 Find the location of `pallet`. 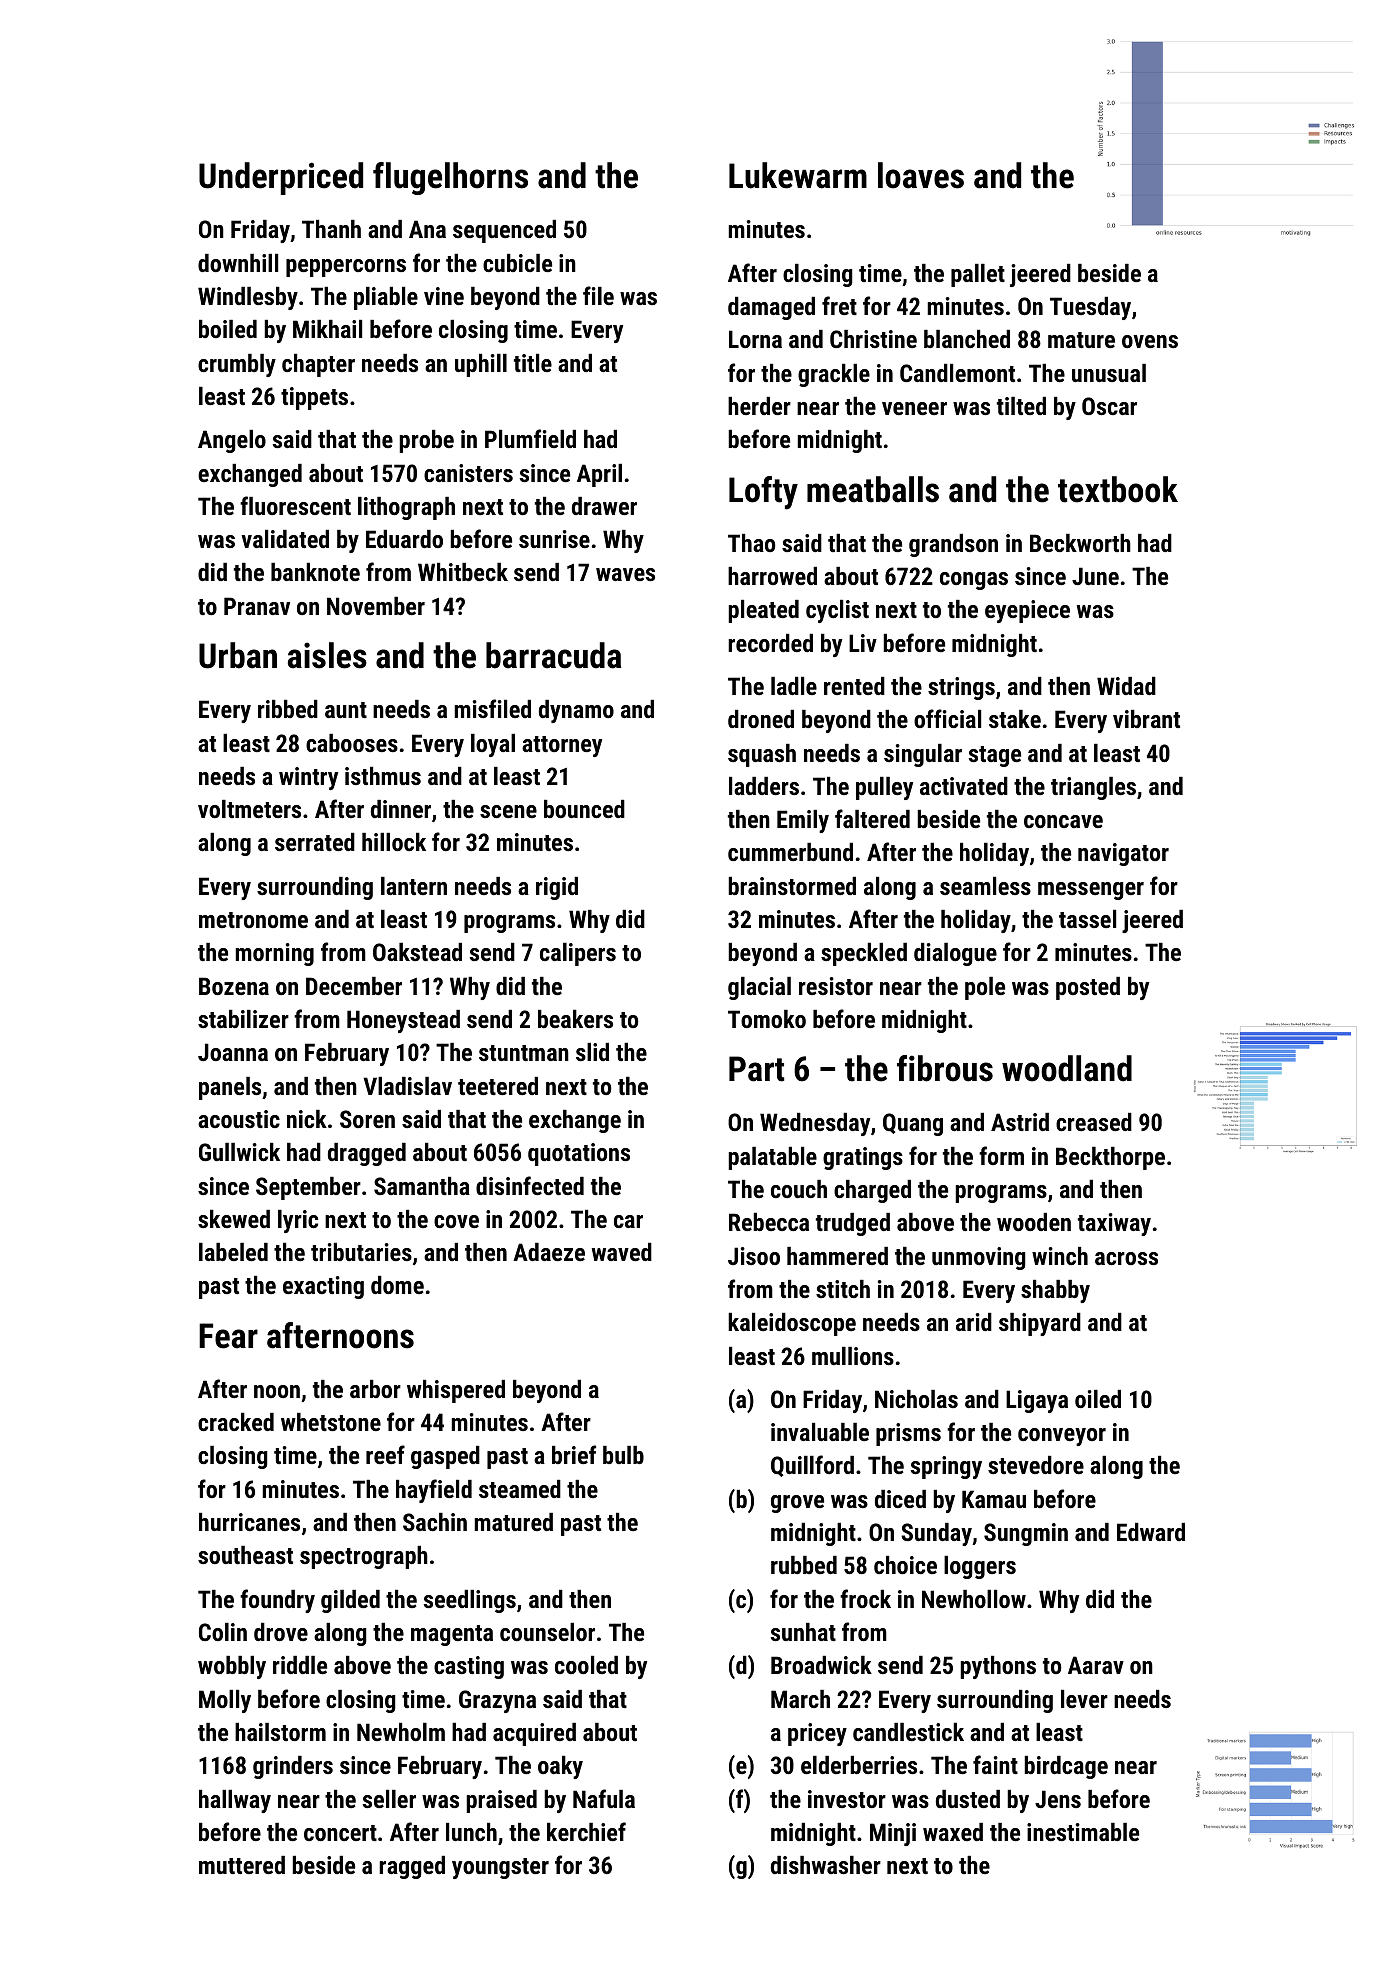

pallet is located at coordinates (978, 275).
